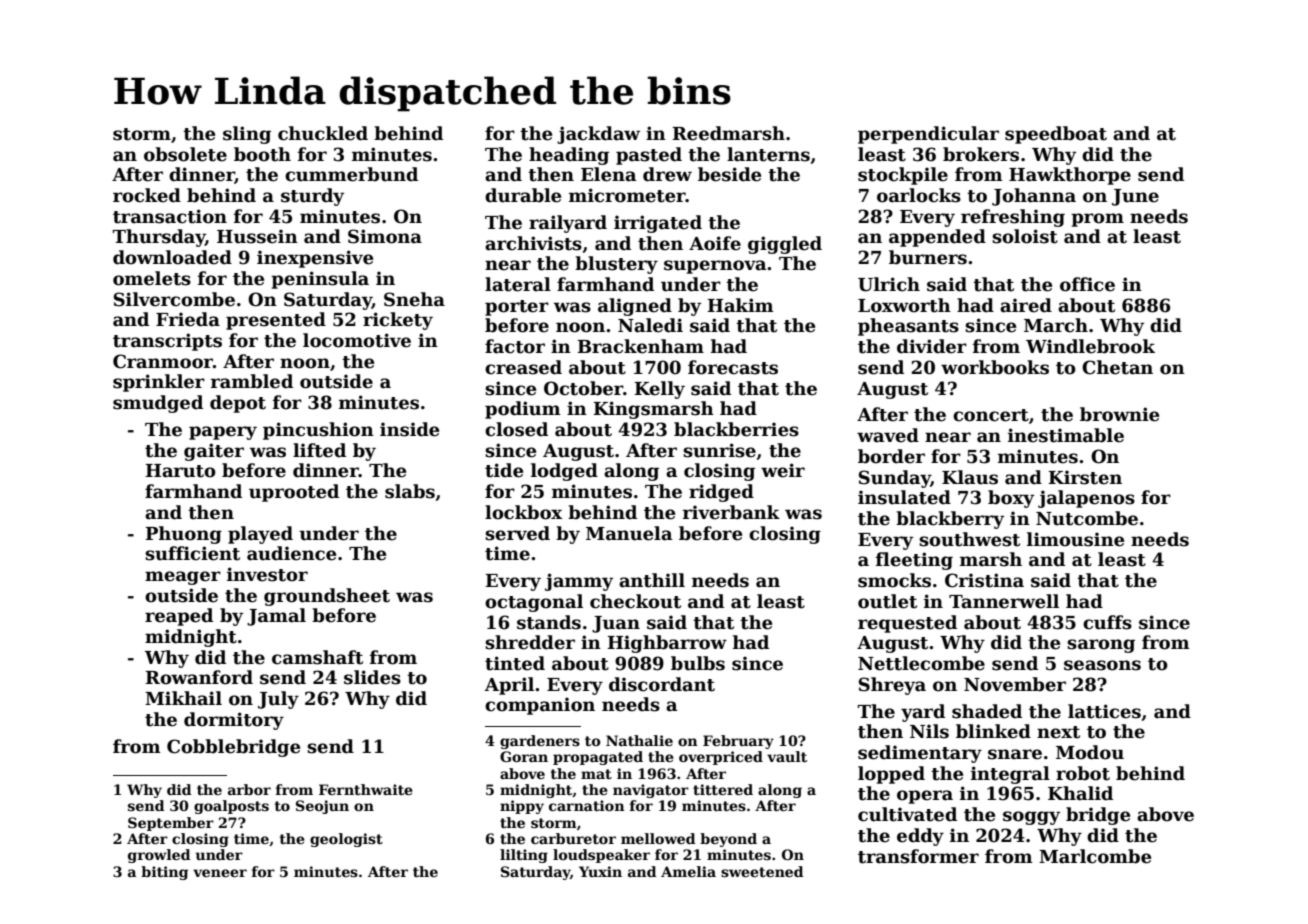 The image size is (1308, 924). What do you see at coordinates (733, 367) in the image?
I see `forecasts` at bounding box center [733, 367].
